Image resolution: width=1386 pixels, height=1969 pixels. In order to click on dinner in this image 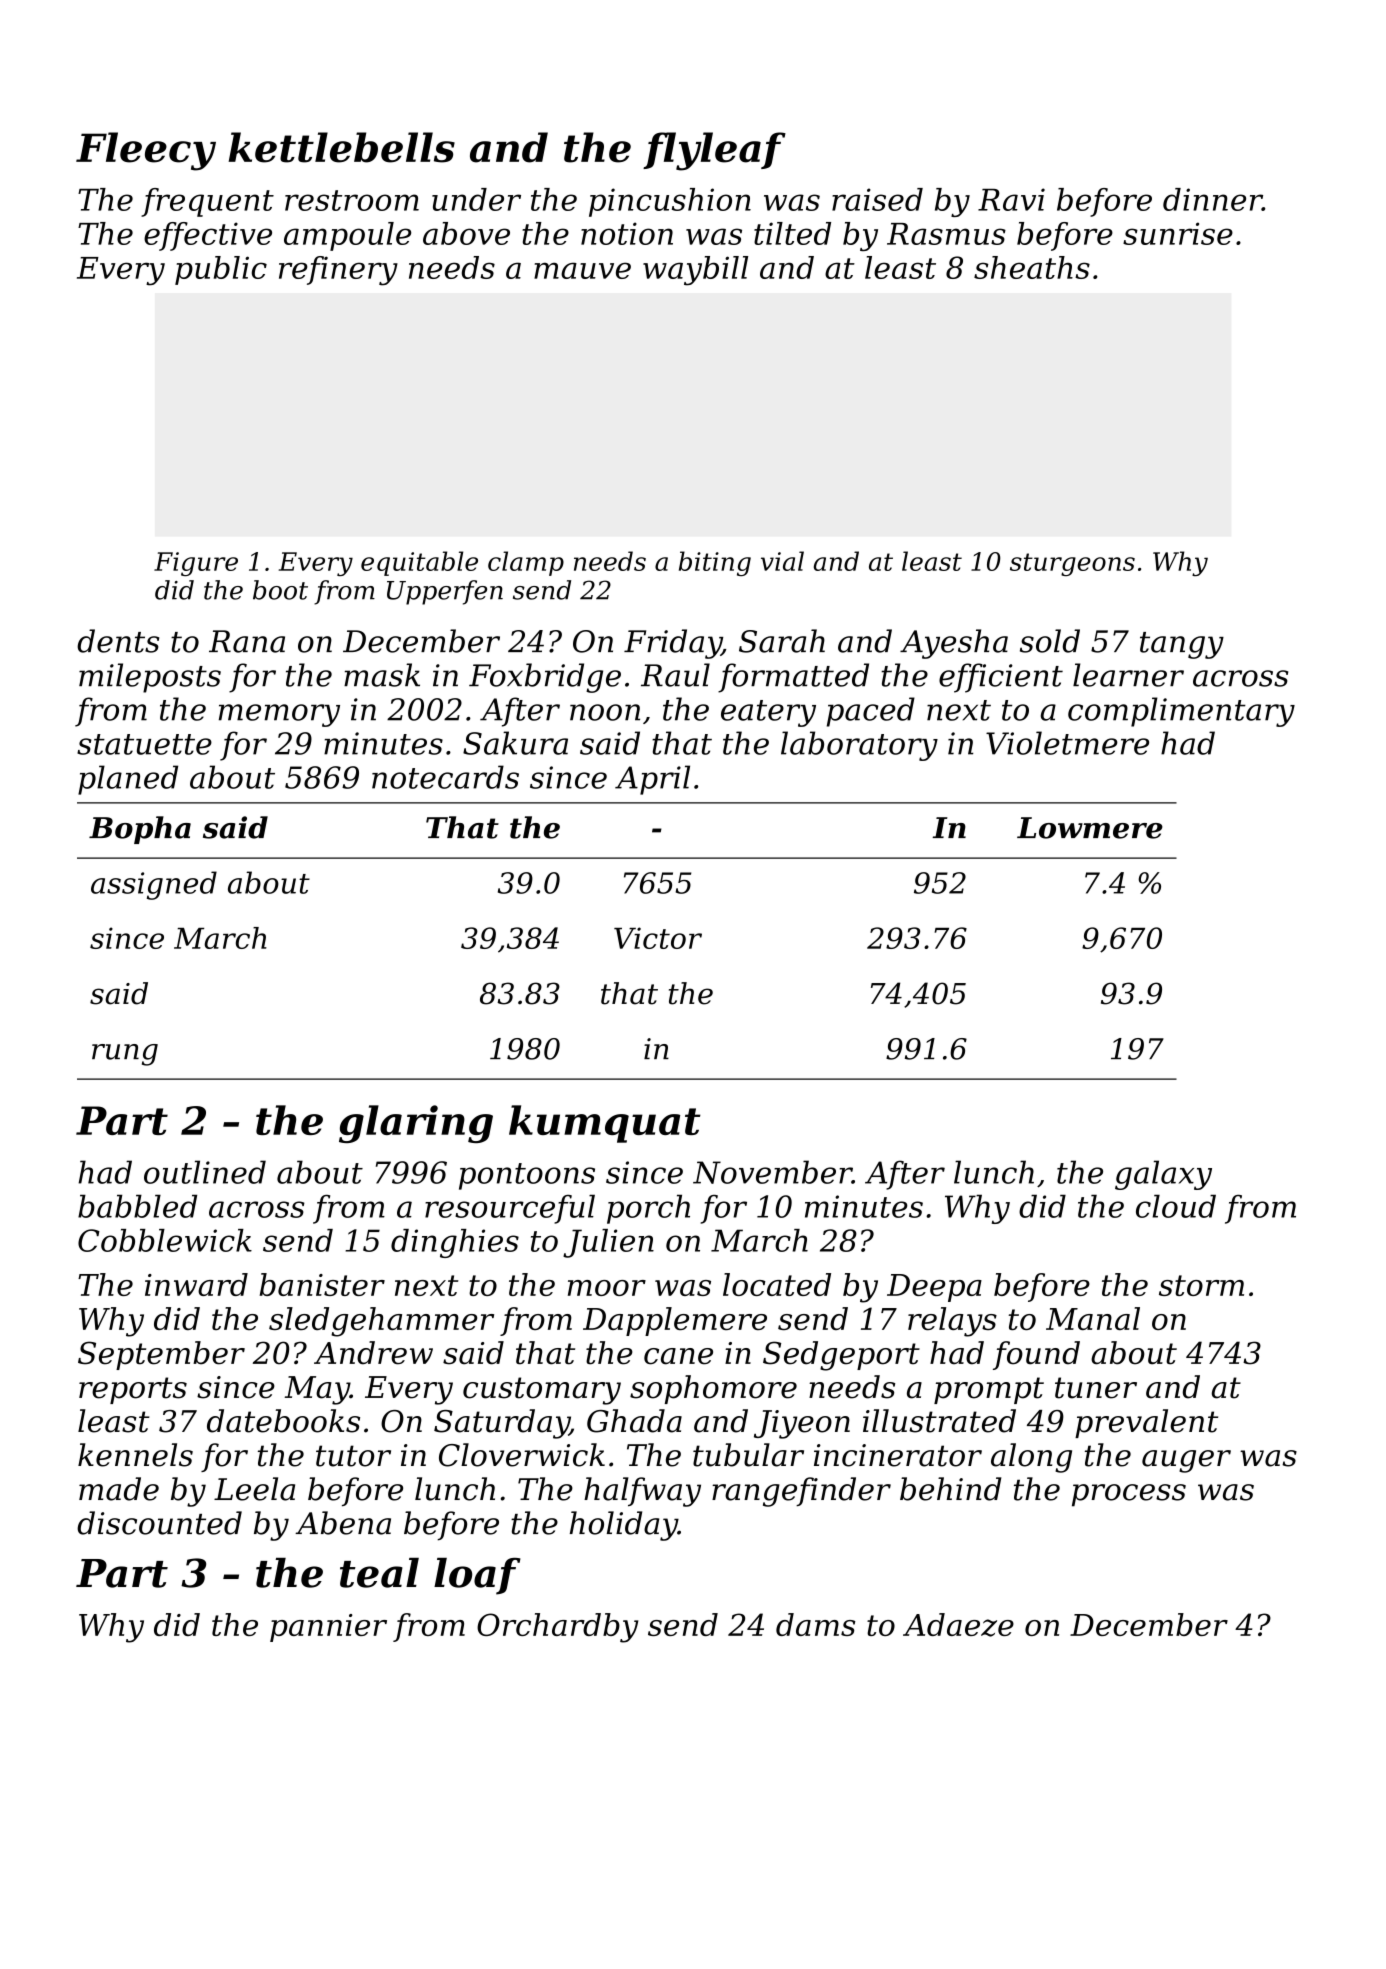, I will do `click(1212, 199)`.
